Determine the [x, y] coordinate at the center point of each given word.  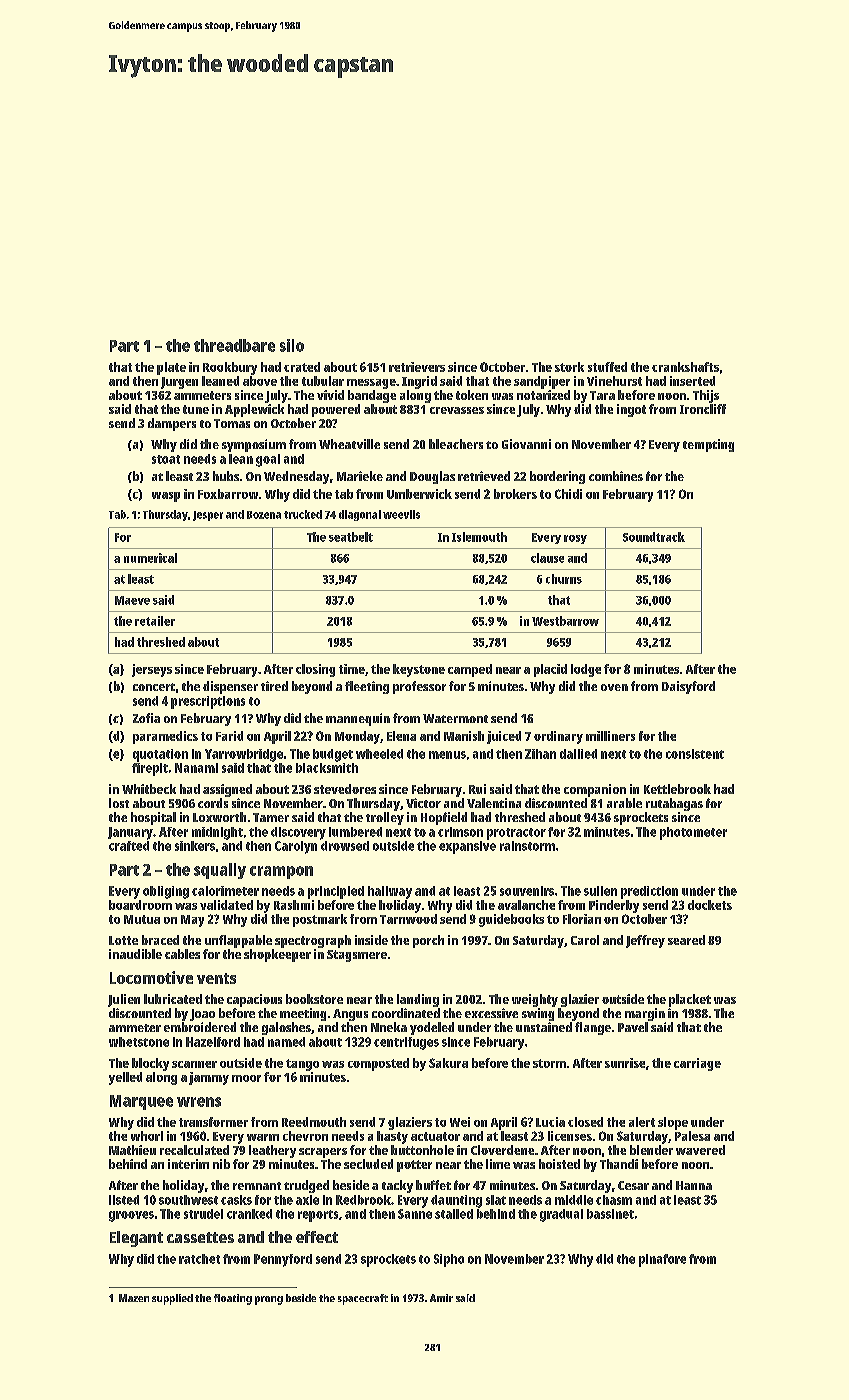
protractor [516, 834]
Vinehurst [614, 381]
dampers [172, 424]
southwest [188, 1200]
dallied [578, 754]
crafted [129, 846]
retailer [155, 621]
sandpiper [542, 382]
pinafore [662, 1260]
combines [616, 476]
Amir [441, 1298]
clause [547, 558]
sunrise [625, 1063]
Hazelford [213, 1042]
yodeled [432, 1028]
